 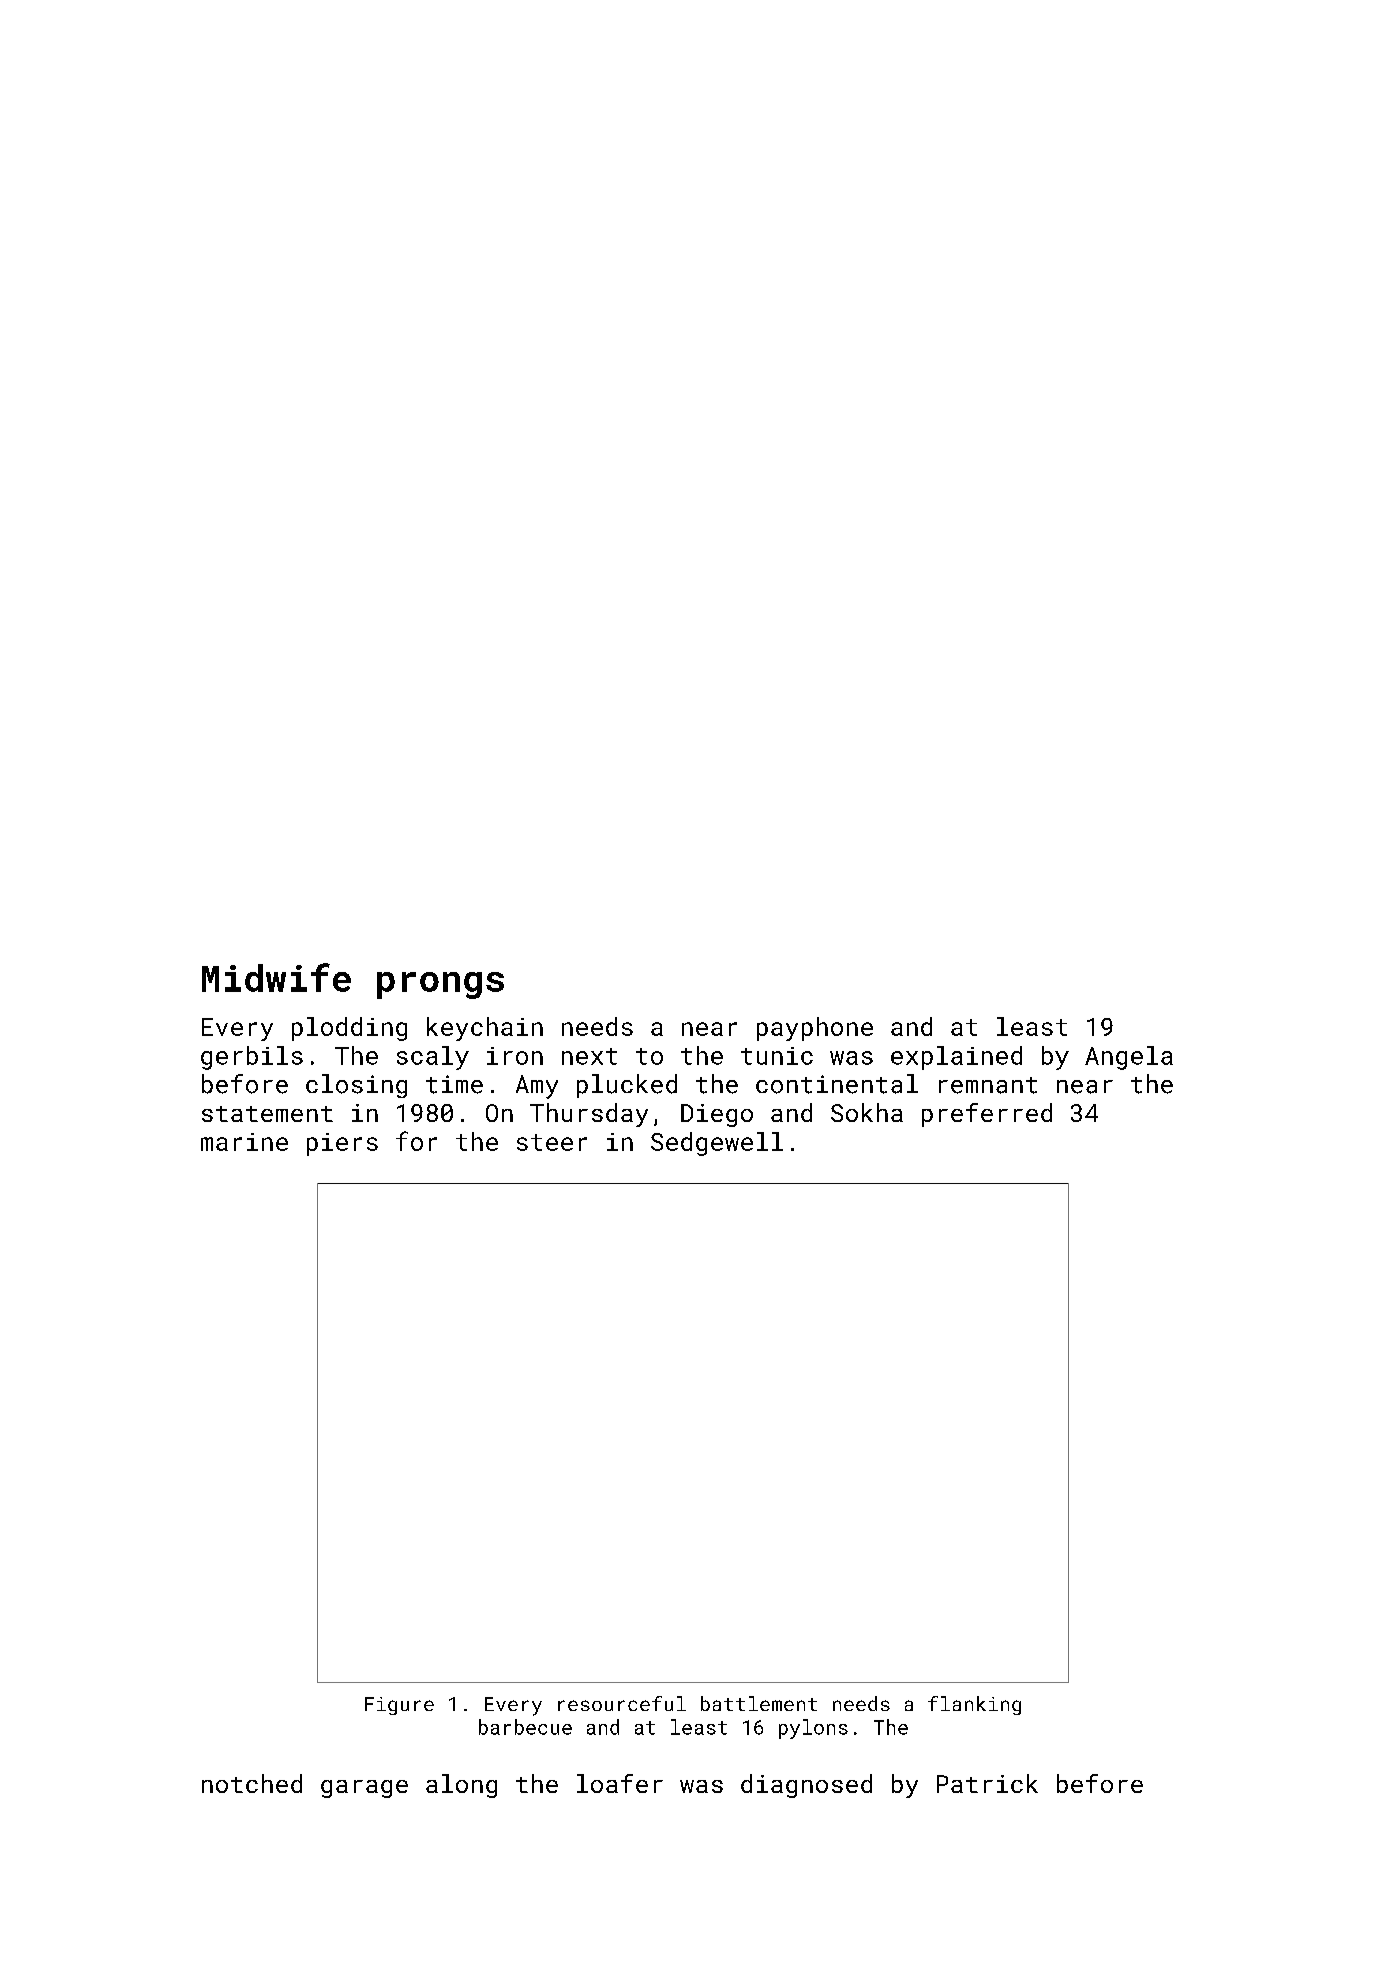 I want to click on tunic, so click(x=777, y=1056).
